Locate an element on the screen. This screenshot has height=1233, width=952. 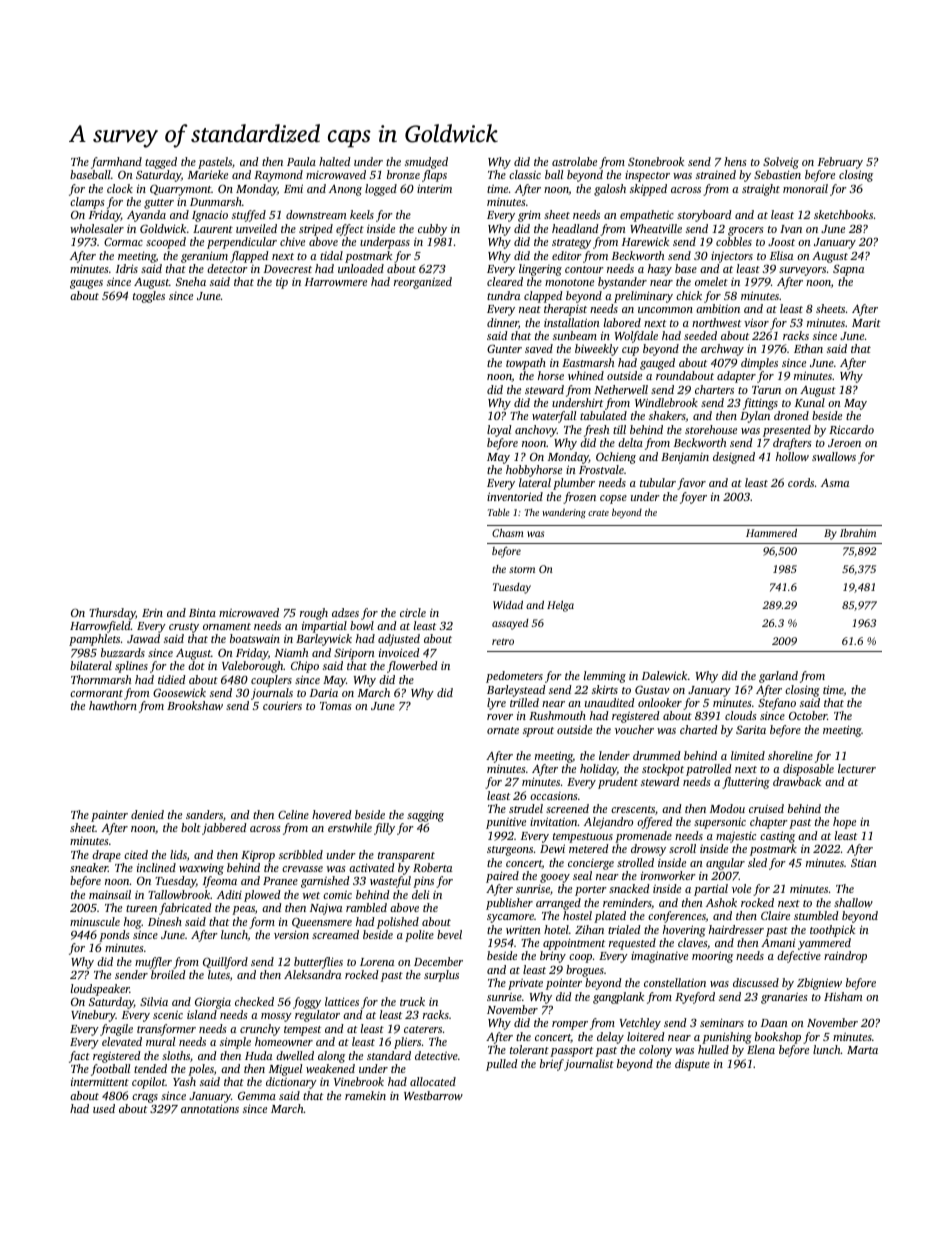
seal is located at coordinates (582, 875).
